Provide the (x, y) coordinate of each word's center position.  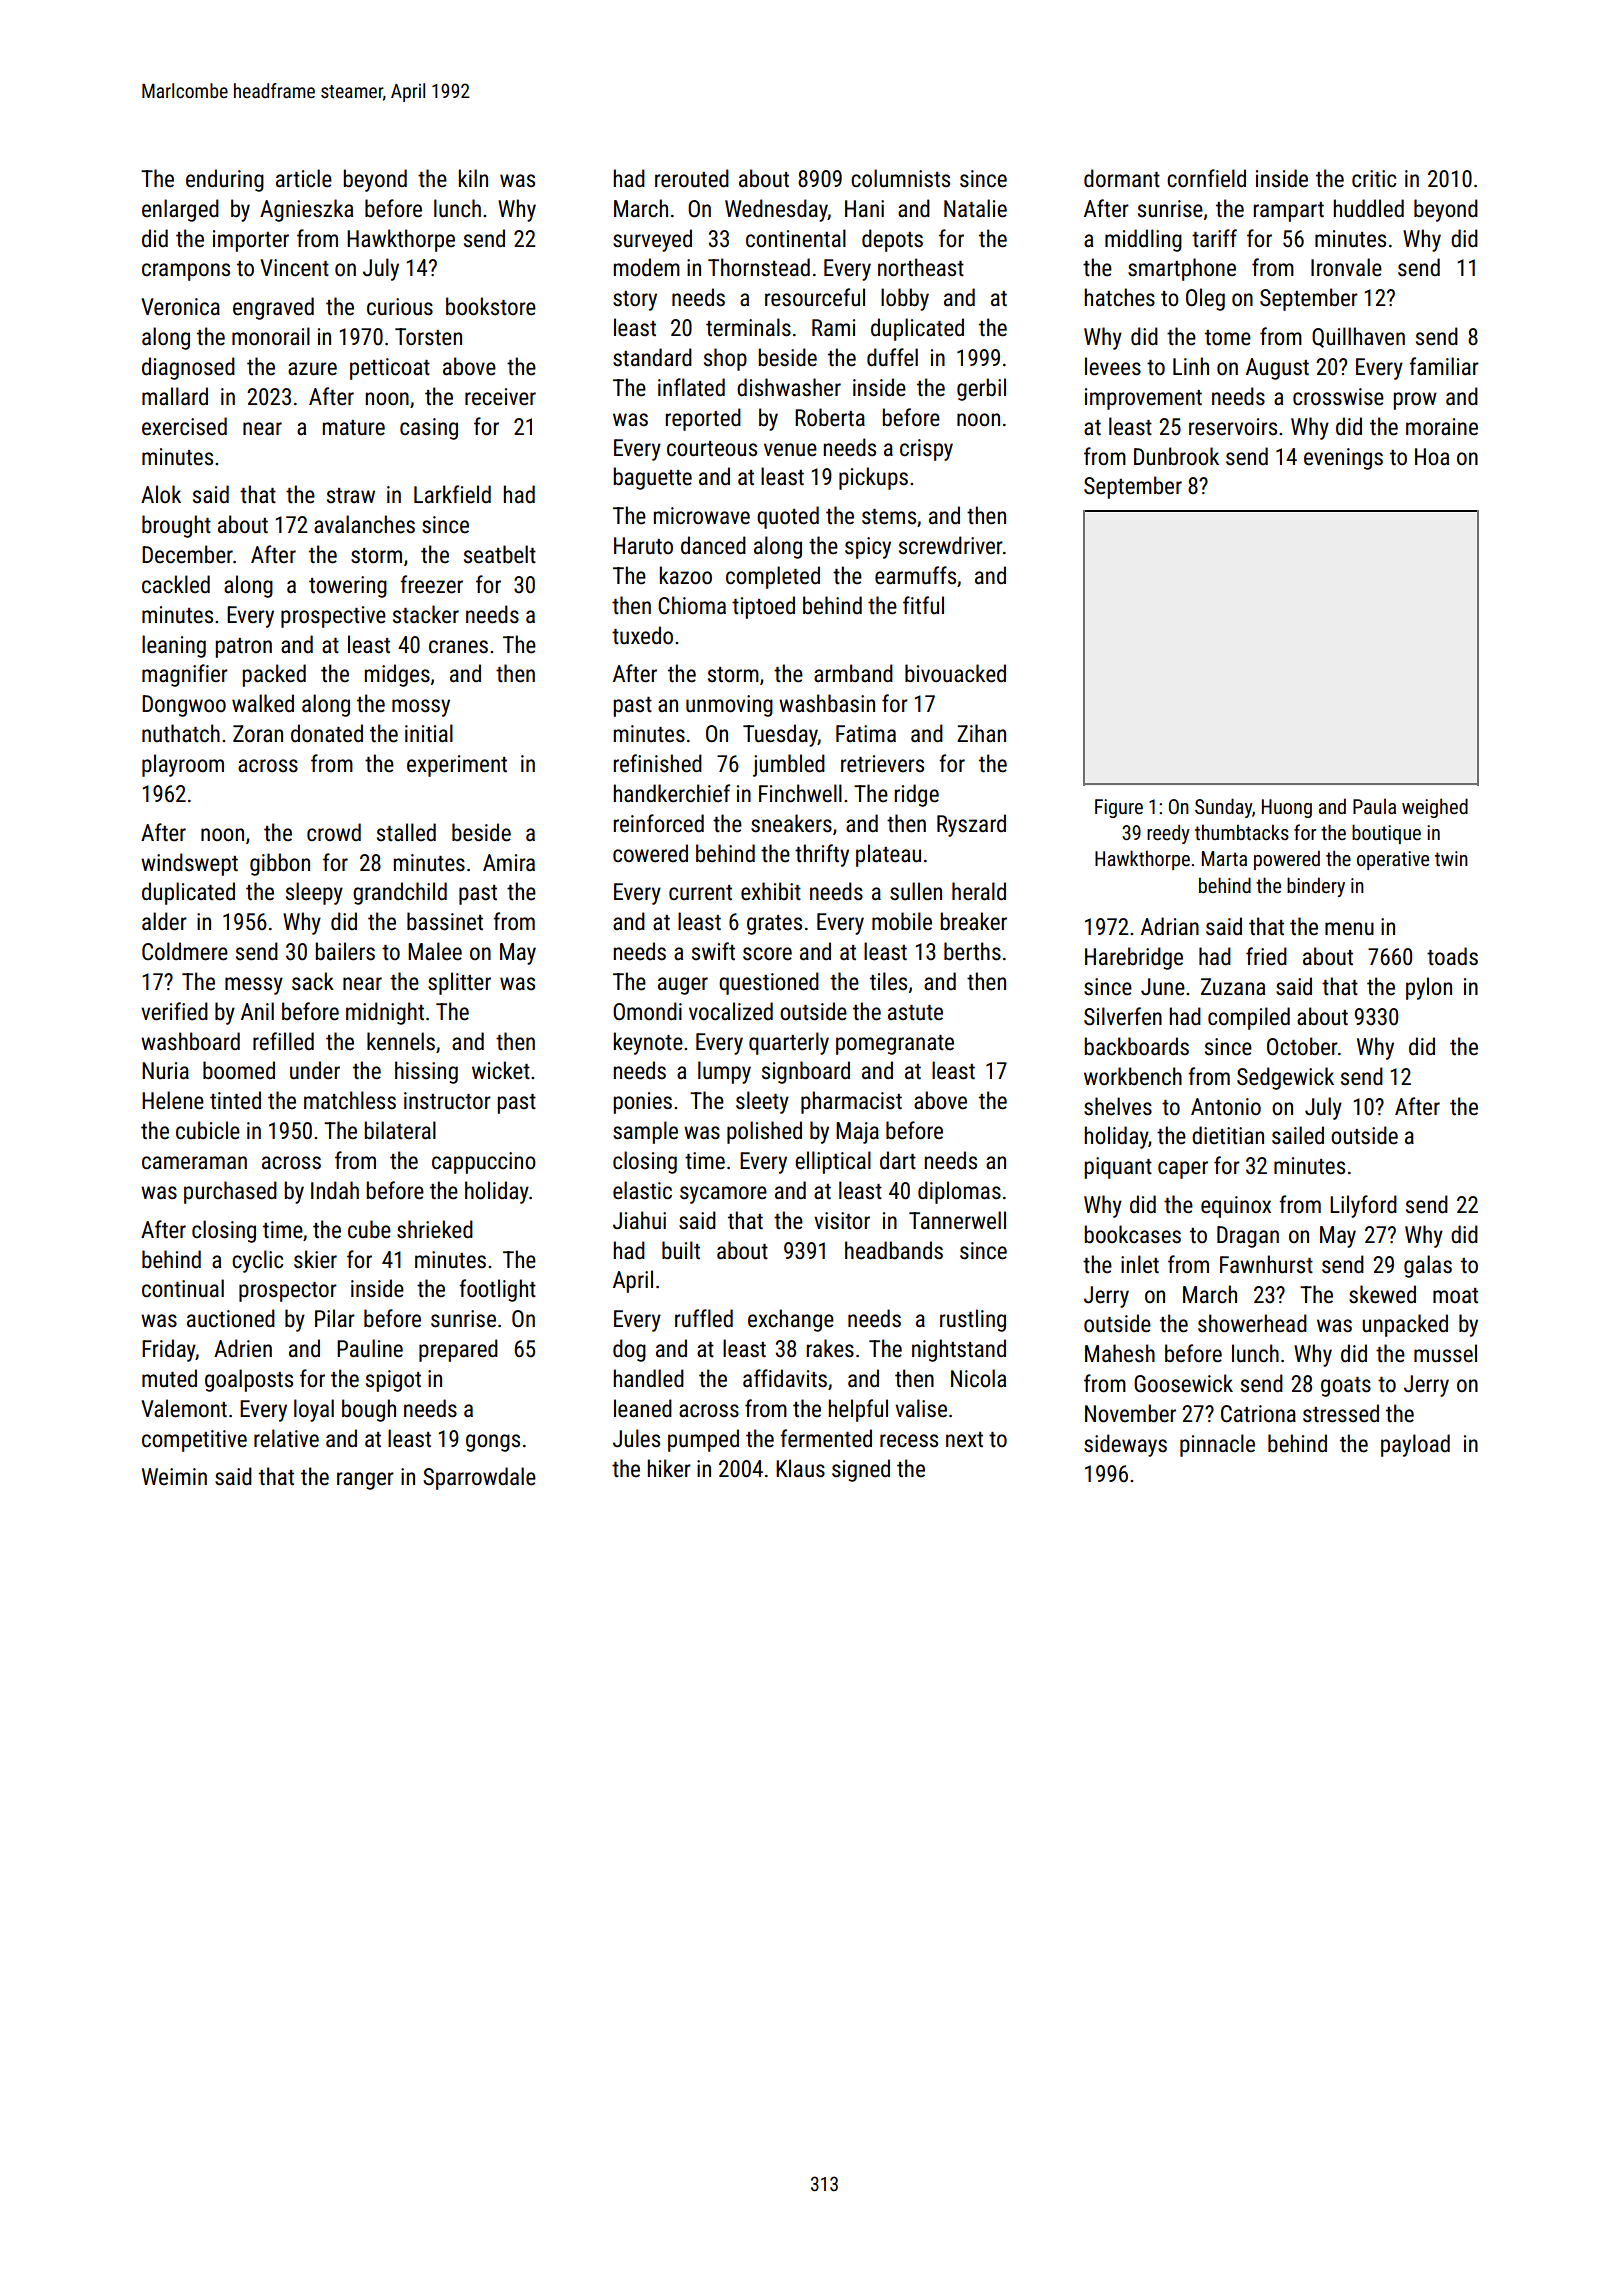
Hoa (1432, 457)
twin (1451, 858)
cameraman (194, 1163)
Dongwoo (184, 706)
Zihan (981, 733)
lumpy (724, 1072)
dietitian (1228, 1135)
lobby (905, 299)
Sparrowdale (479, 1478)
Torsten (428, 337)
